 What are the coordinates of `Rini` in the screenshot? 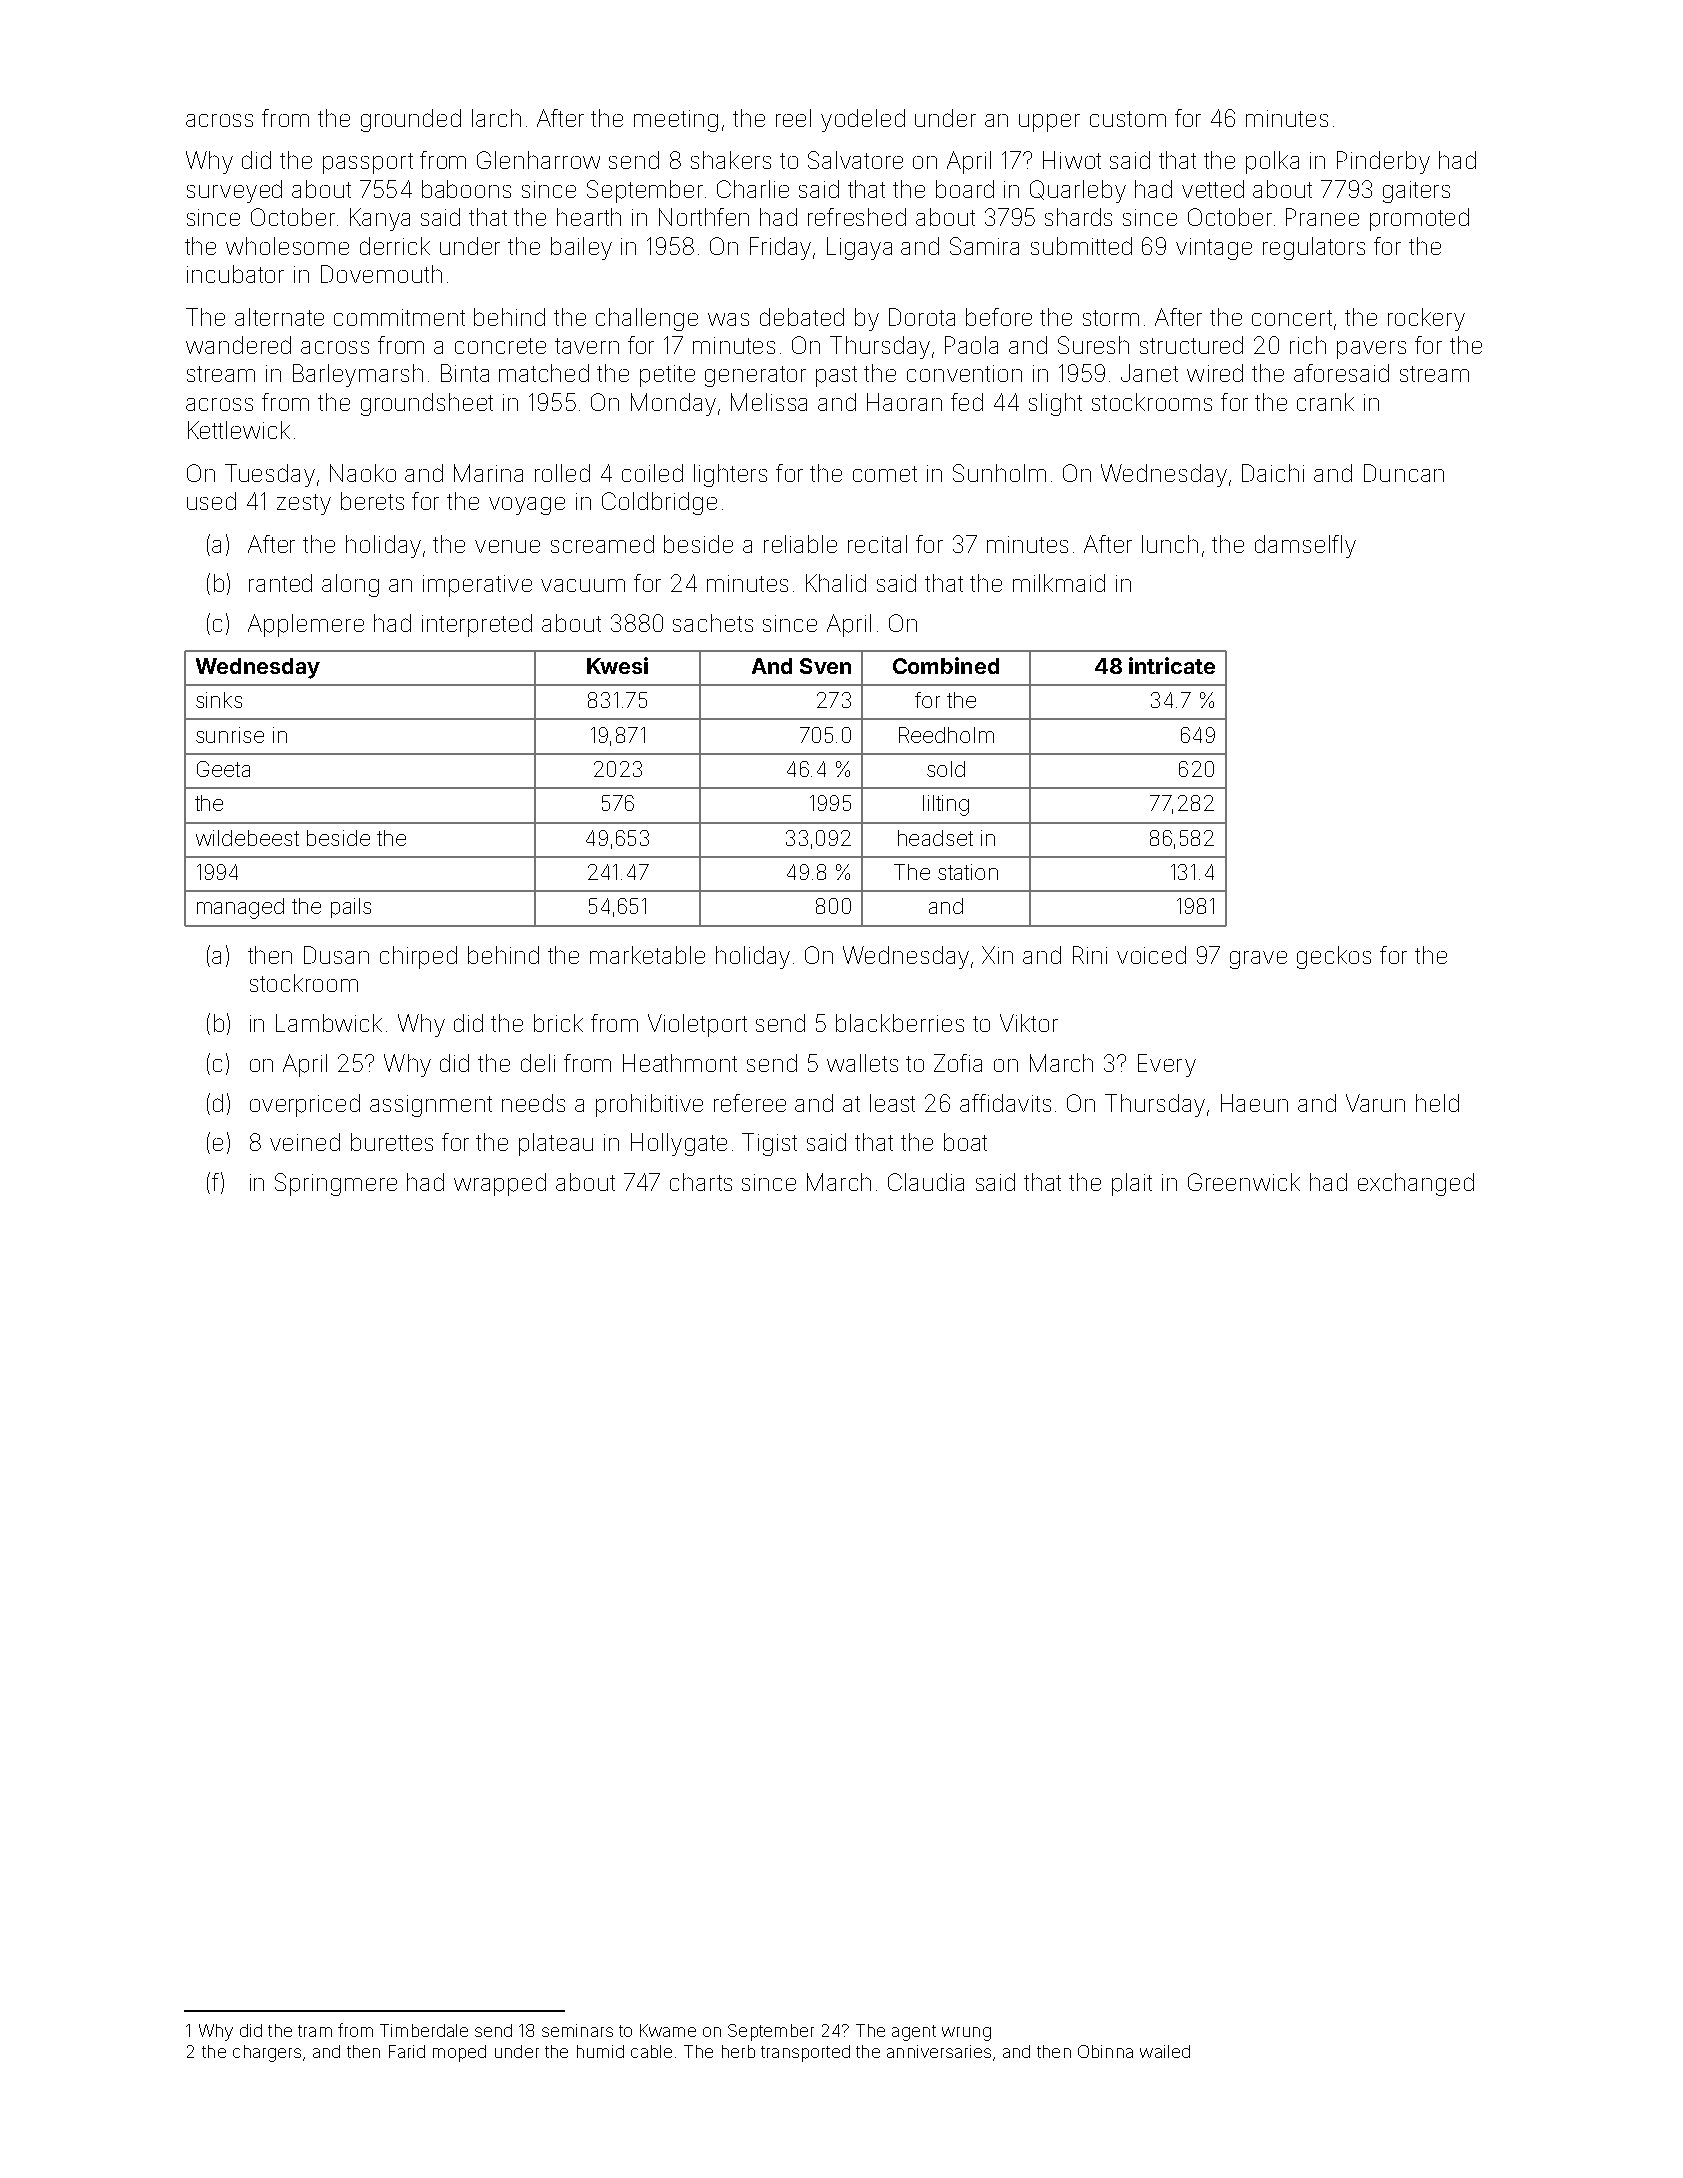 It's located at (1090, 955).
